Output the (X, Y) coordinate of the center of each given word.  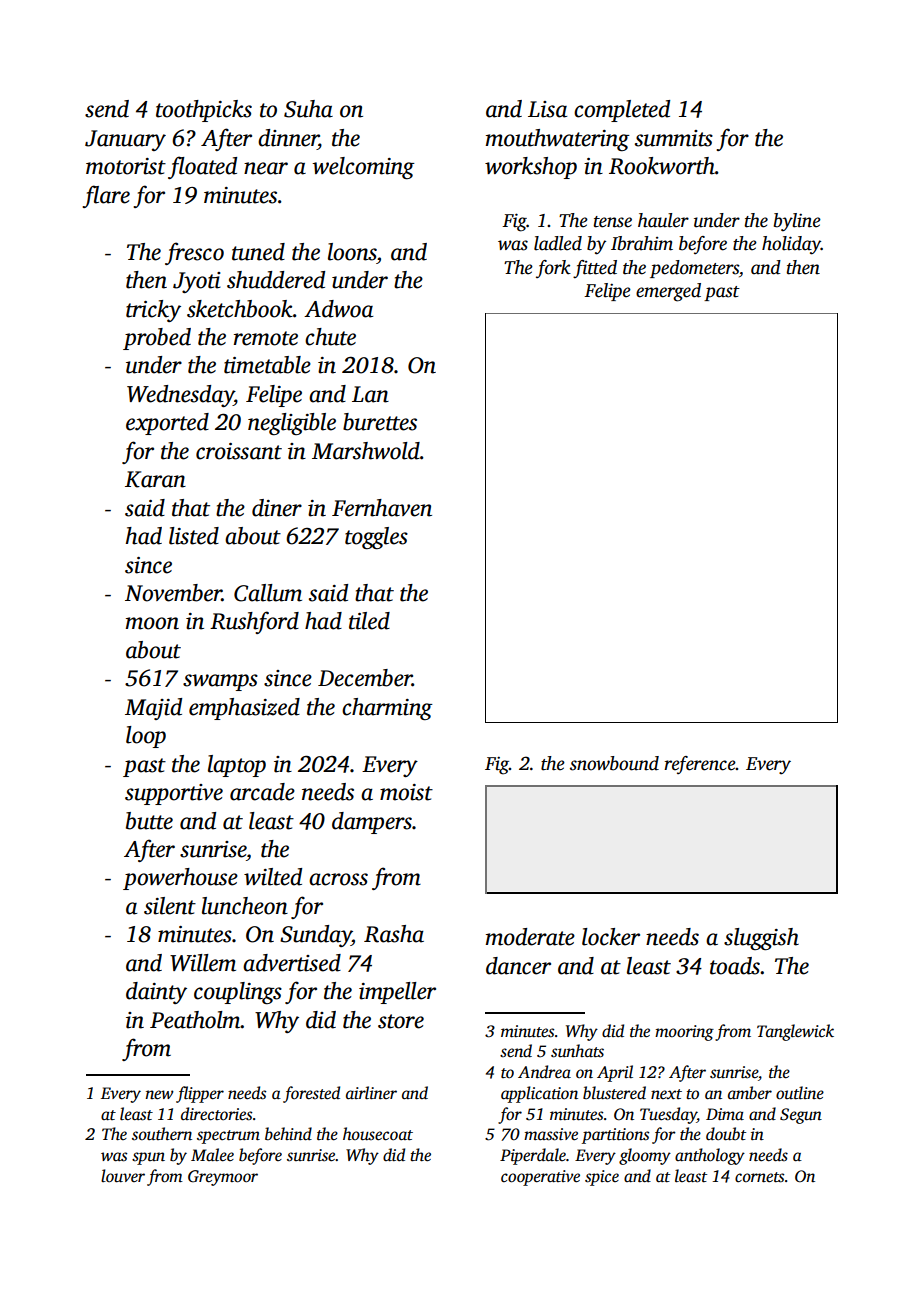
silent (170, 906)
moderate (530, 937)
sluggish (761, 939)
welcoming (363, 168)
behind (288, 1134)
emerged (668, 292)
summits (674, 138)
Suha (308, 109)
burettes (380, 422)
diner (277, 508)
